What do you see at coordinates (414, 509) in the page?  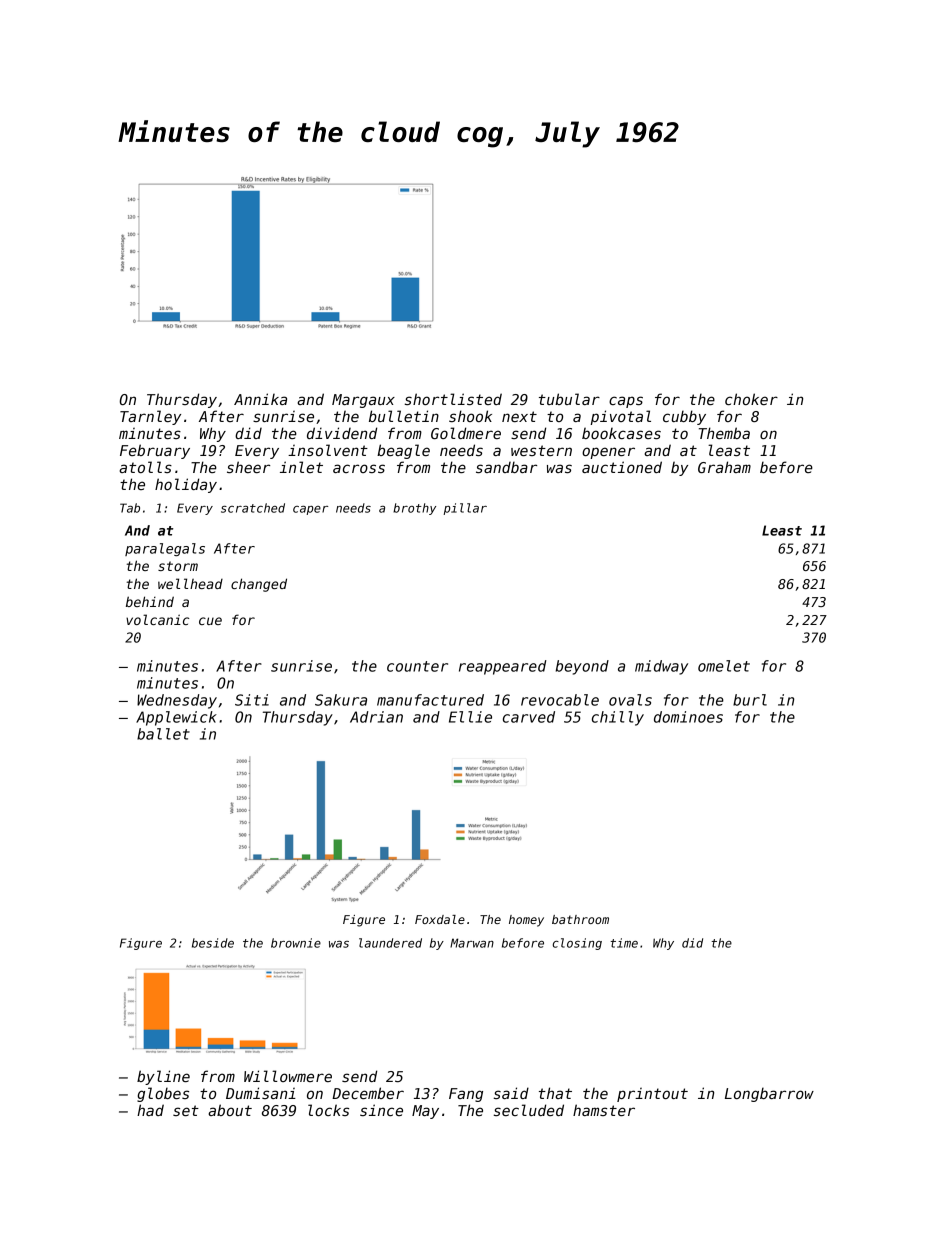 I see `brothy` at bounding box center [414, 509].
